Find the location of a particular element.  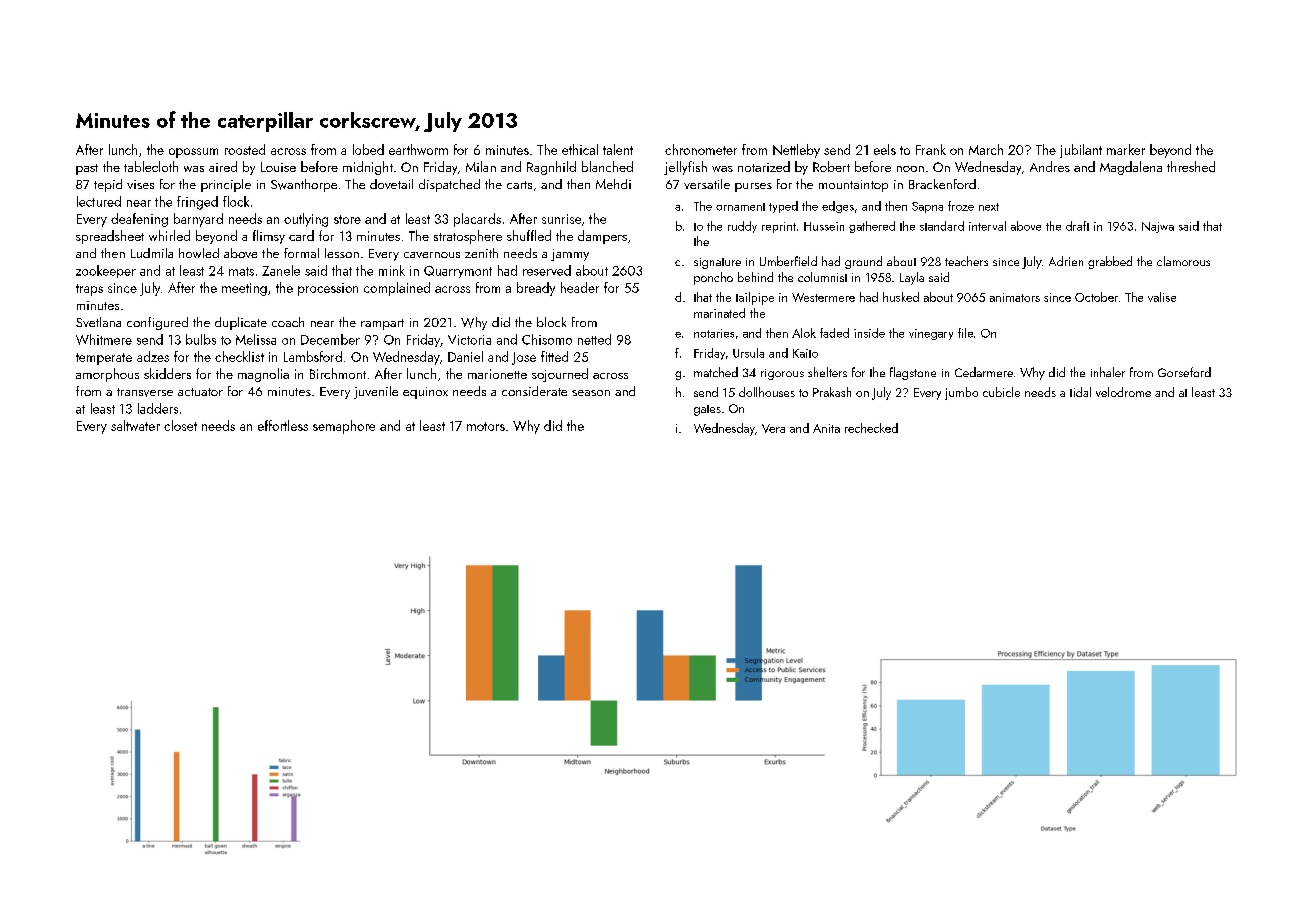

notaries is located at coordinates (714, 333).
